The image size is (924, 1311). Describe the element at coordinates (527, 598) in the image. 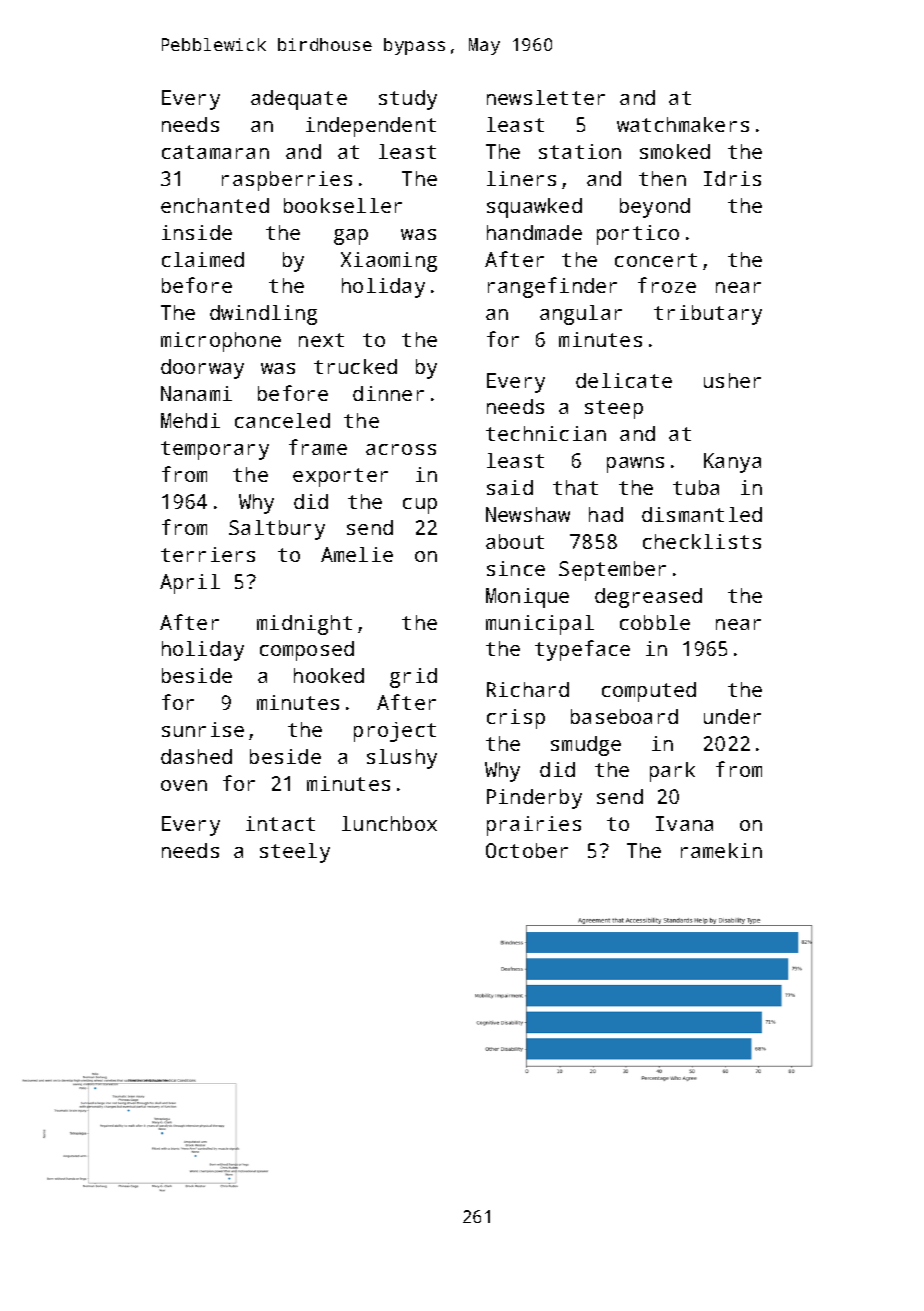

I see `Monique` at that location.
